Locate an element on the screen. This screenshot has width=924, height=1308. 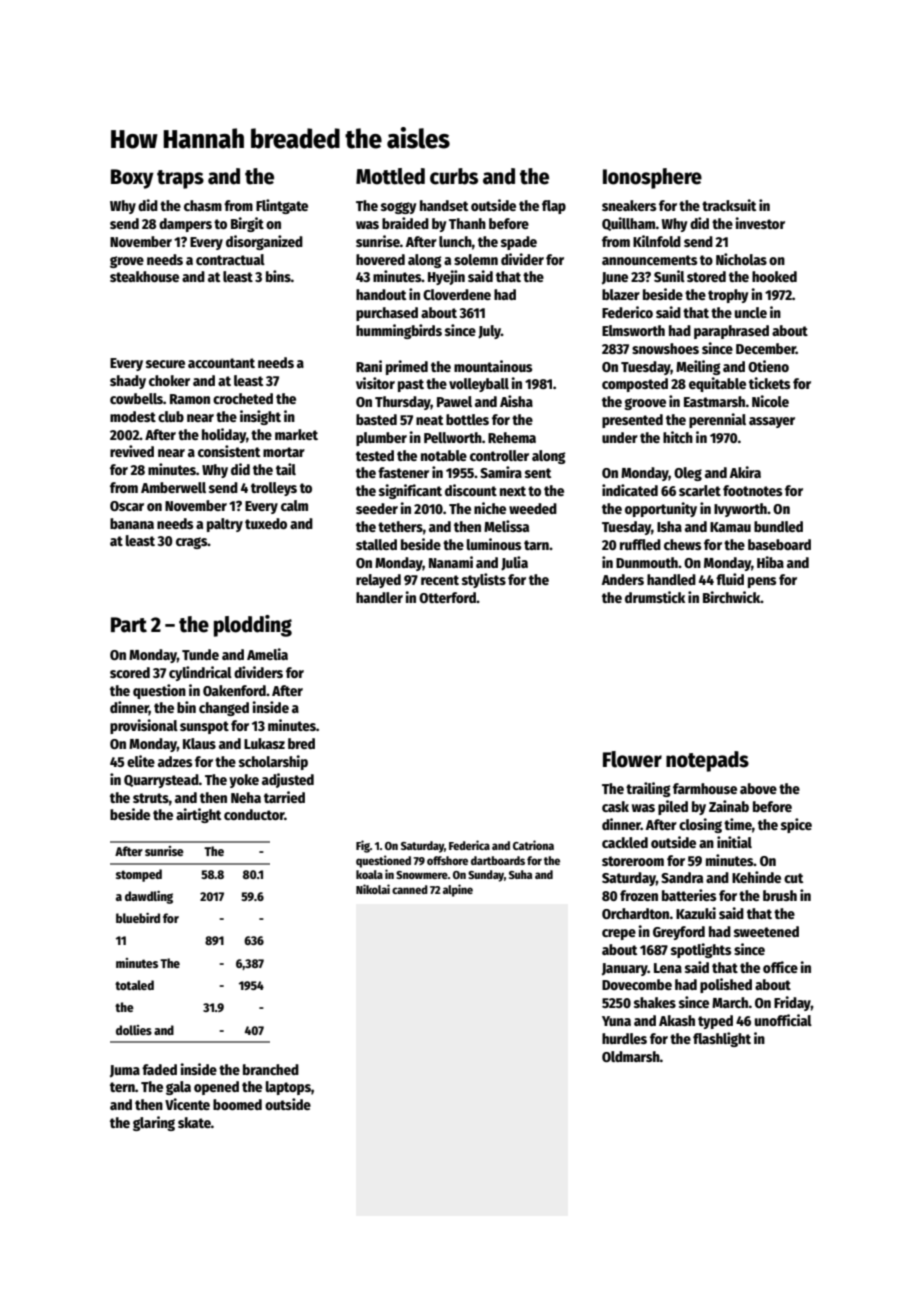
traps is located at coordinates (180, 179).
